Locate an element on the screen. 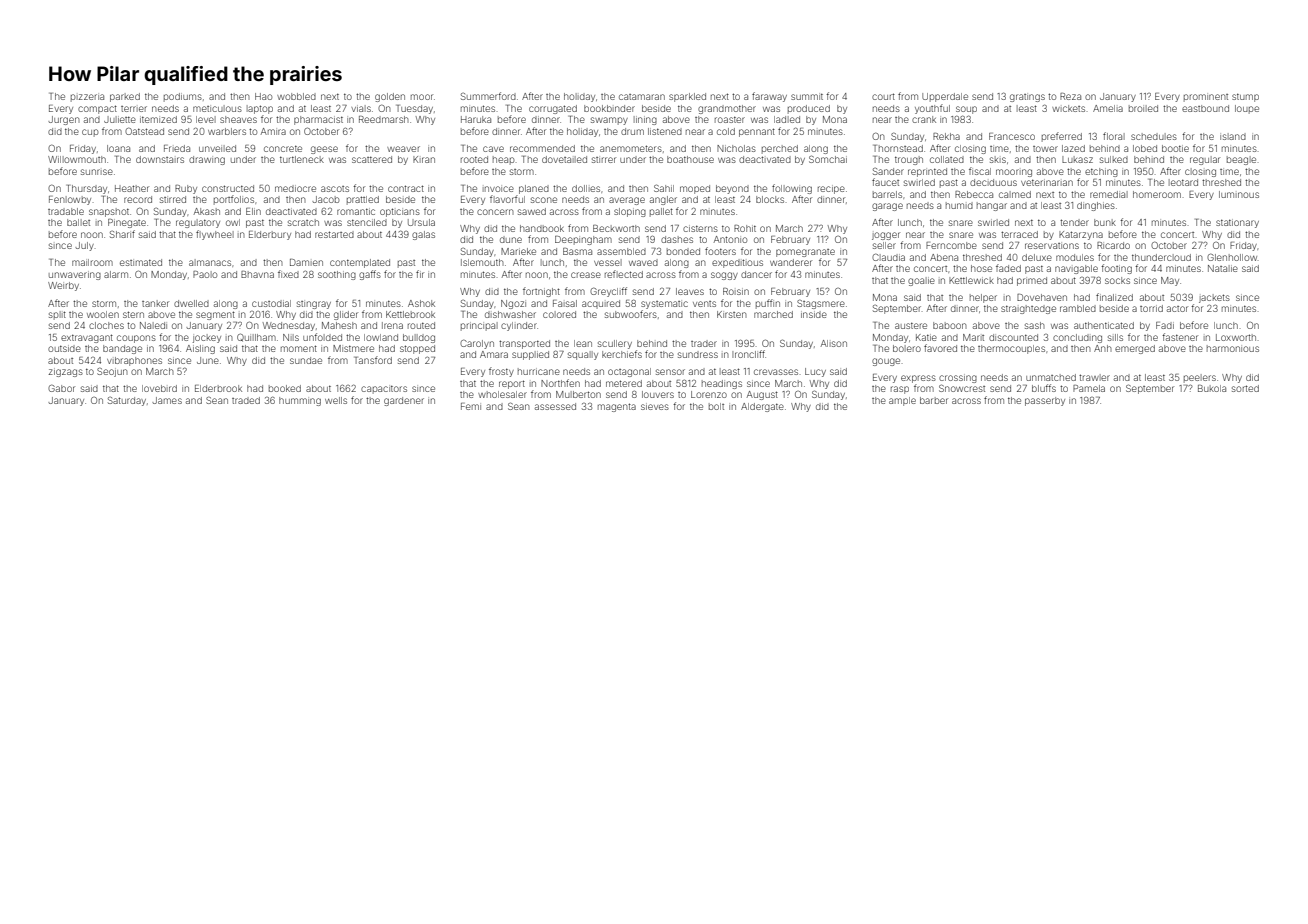 This screenshot has width=1308, height=924. invoice is located at coordinates (498, 189).
